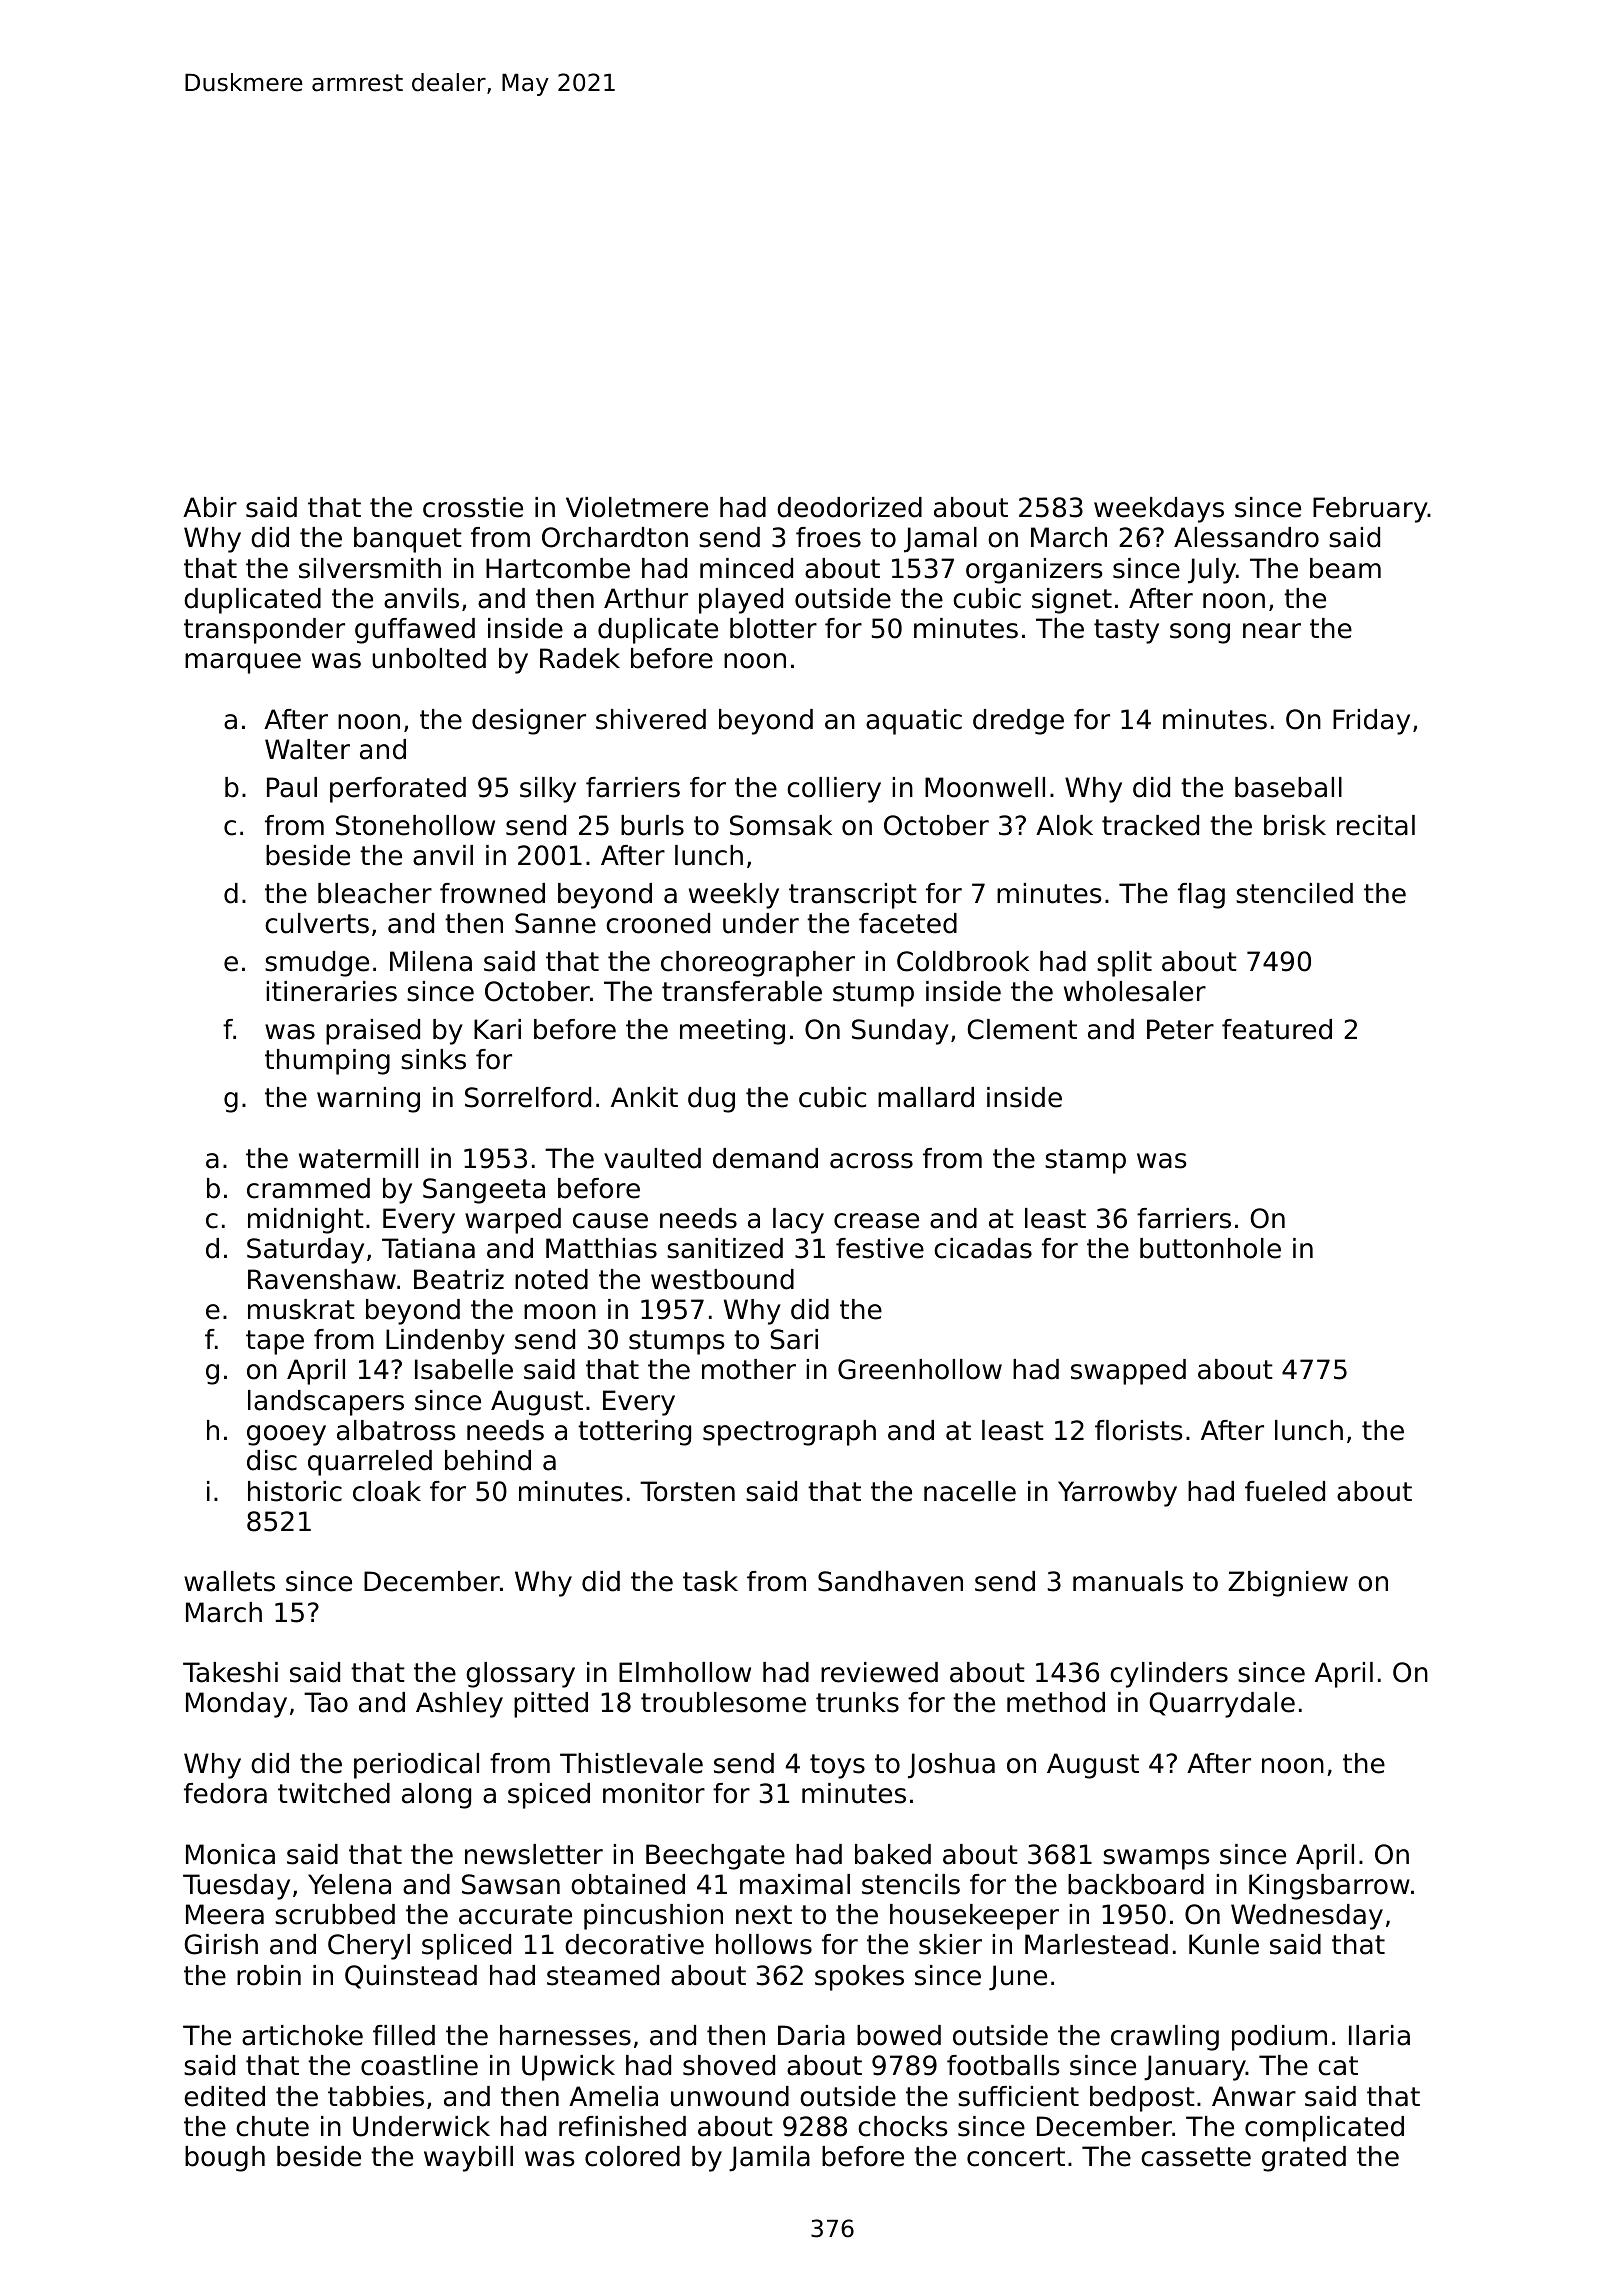  I want to click on Jamal, so click(940, 540).
